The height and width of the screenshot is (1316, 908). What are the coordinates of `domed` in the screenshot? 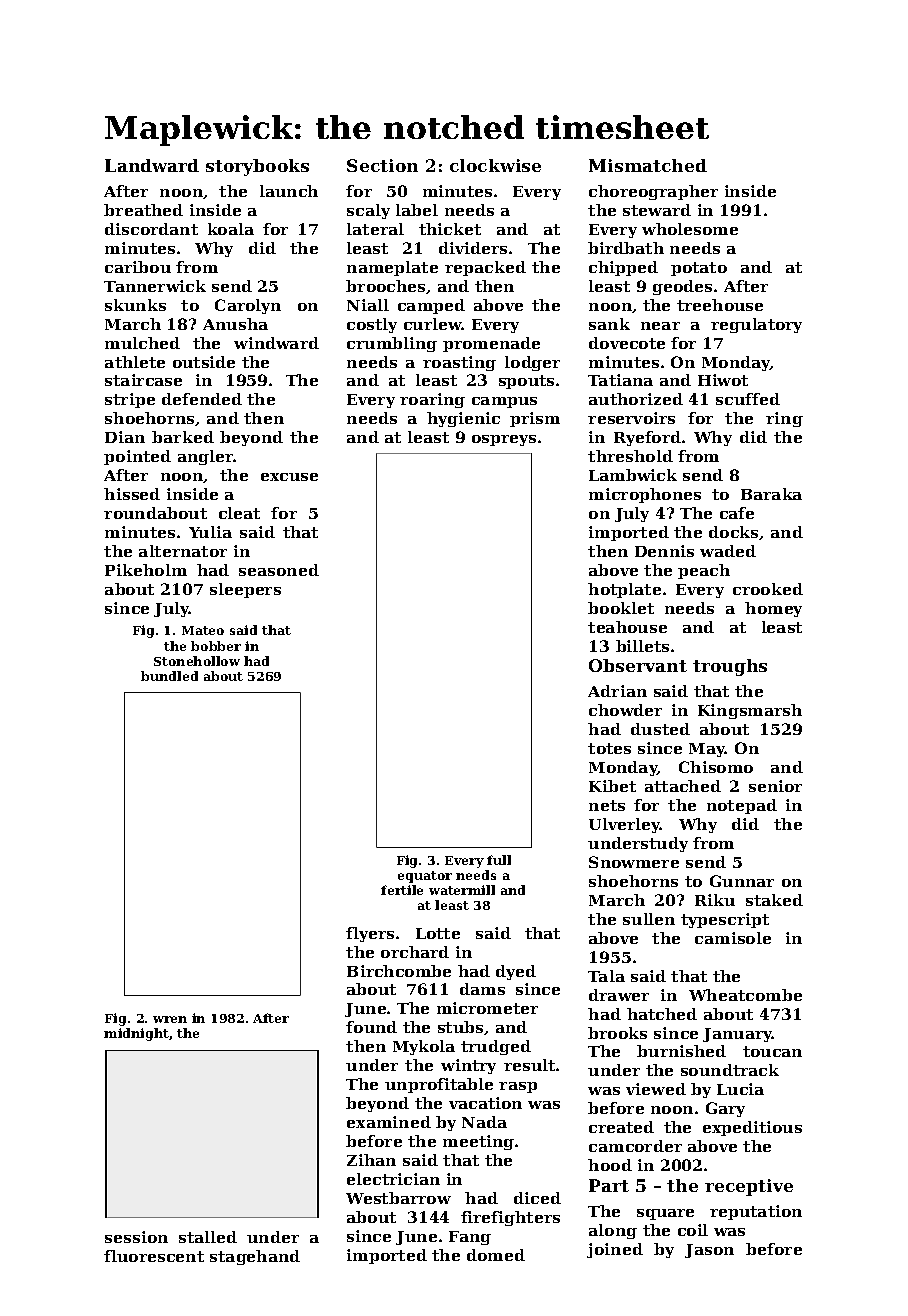 It's located at (496, 1255).
